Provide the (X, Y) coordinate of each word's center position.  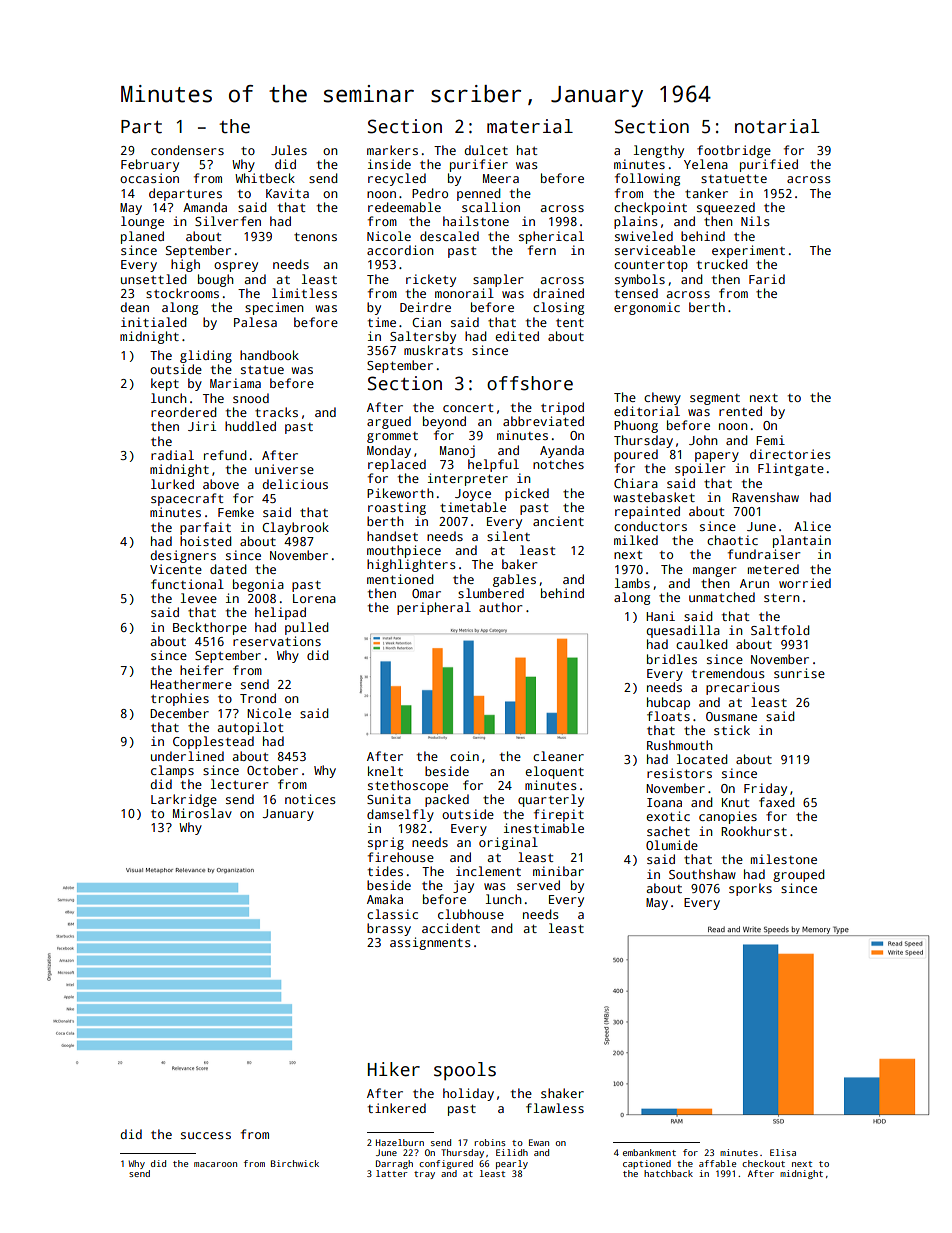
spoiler (700, 469)
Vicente (176, 569)
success (206, 1135)
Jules (289, 150)
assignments (430, 943)
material (530, 126)
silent (508, 536)
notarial (777, 126)
